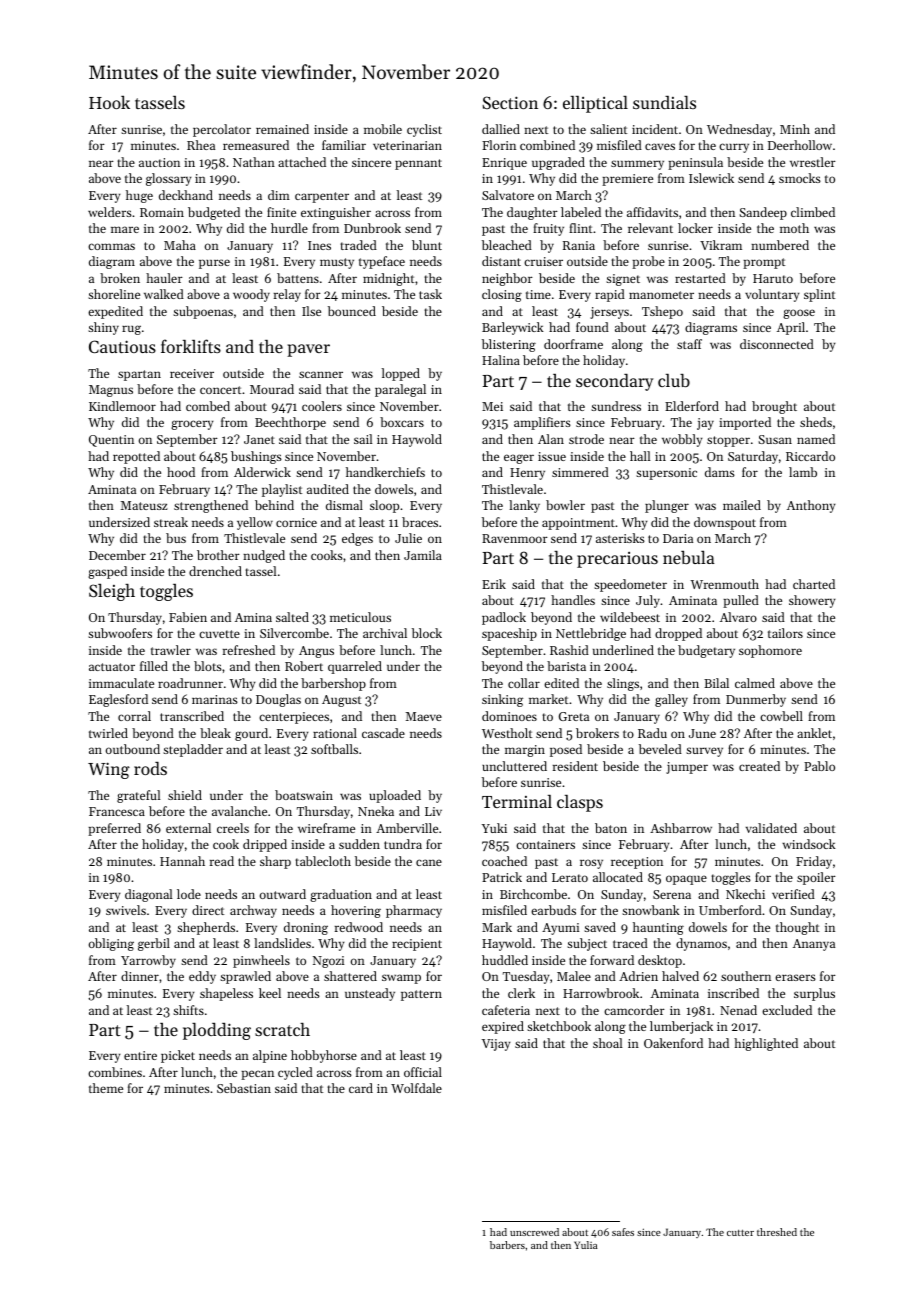 The height and width of the document is (1308, 924). Describe the element at coordinates (501, 129) in the document. I see `dallied` at that location.
